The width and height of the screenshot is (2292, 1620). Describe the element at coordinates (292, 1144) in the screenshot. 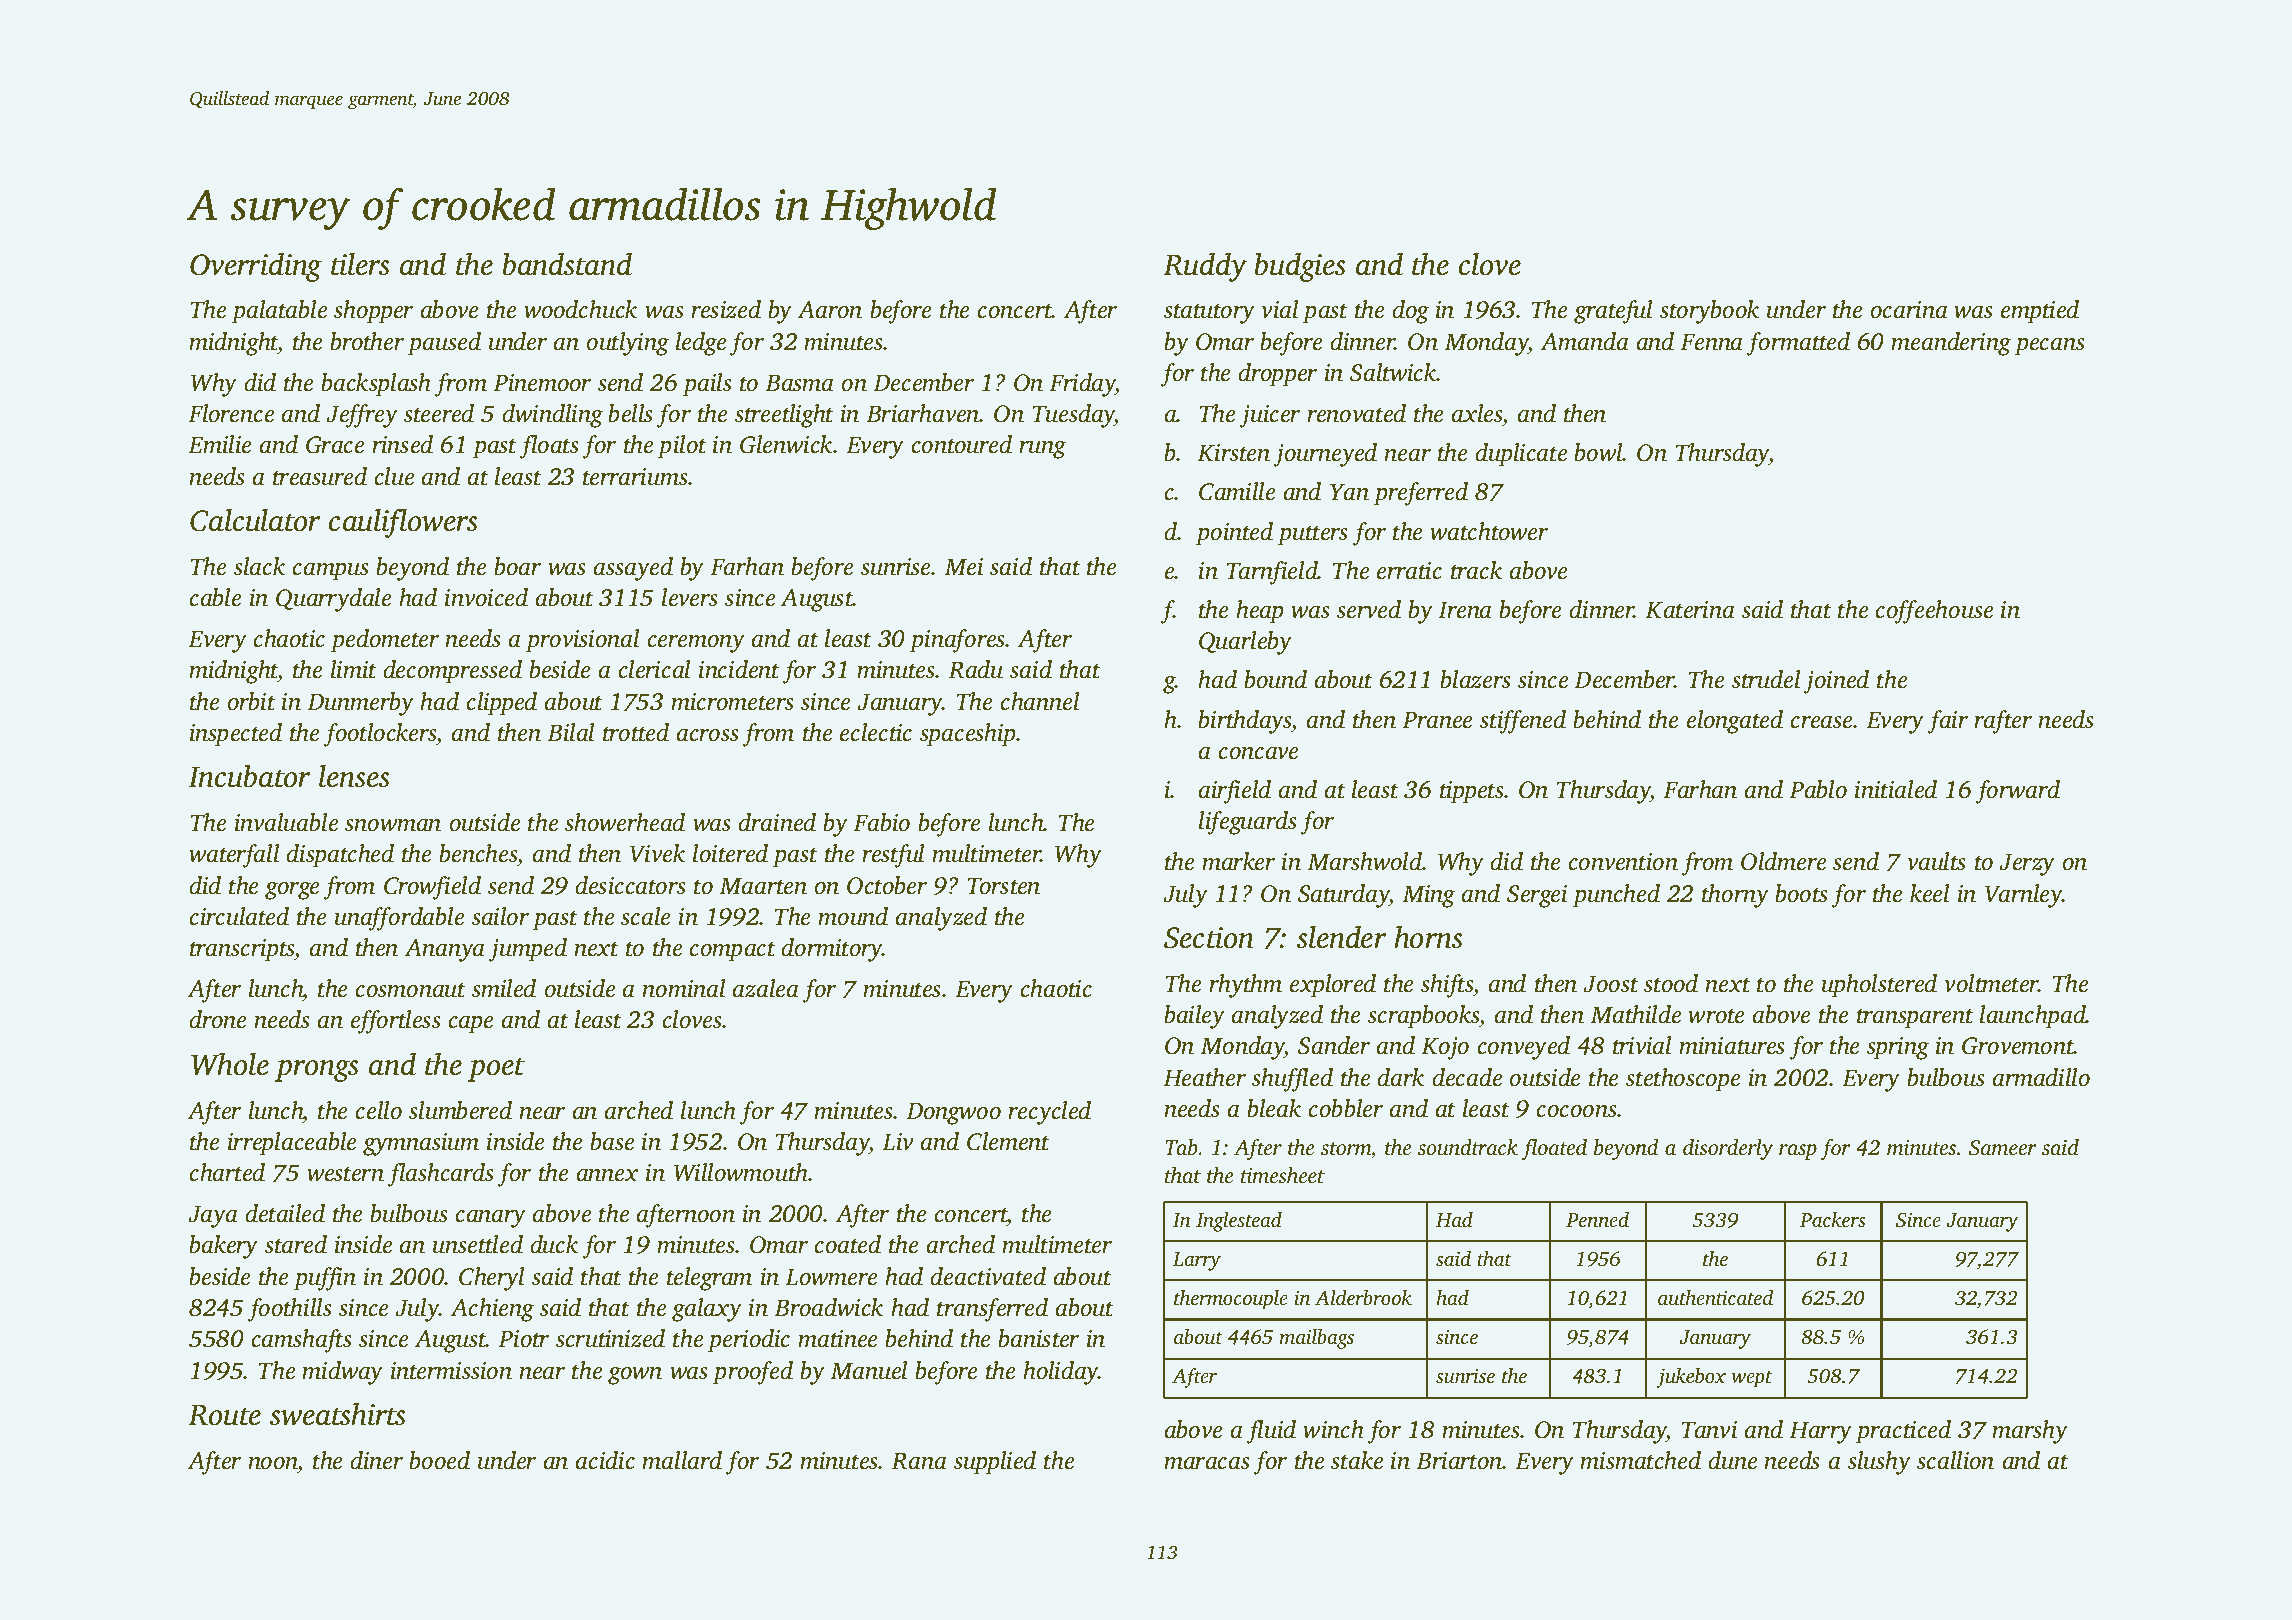

I see `irreplaceable` at that location.
